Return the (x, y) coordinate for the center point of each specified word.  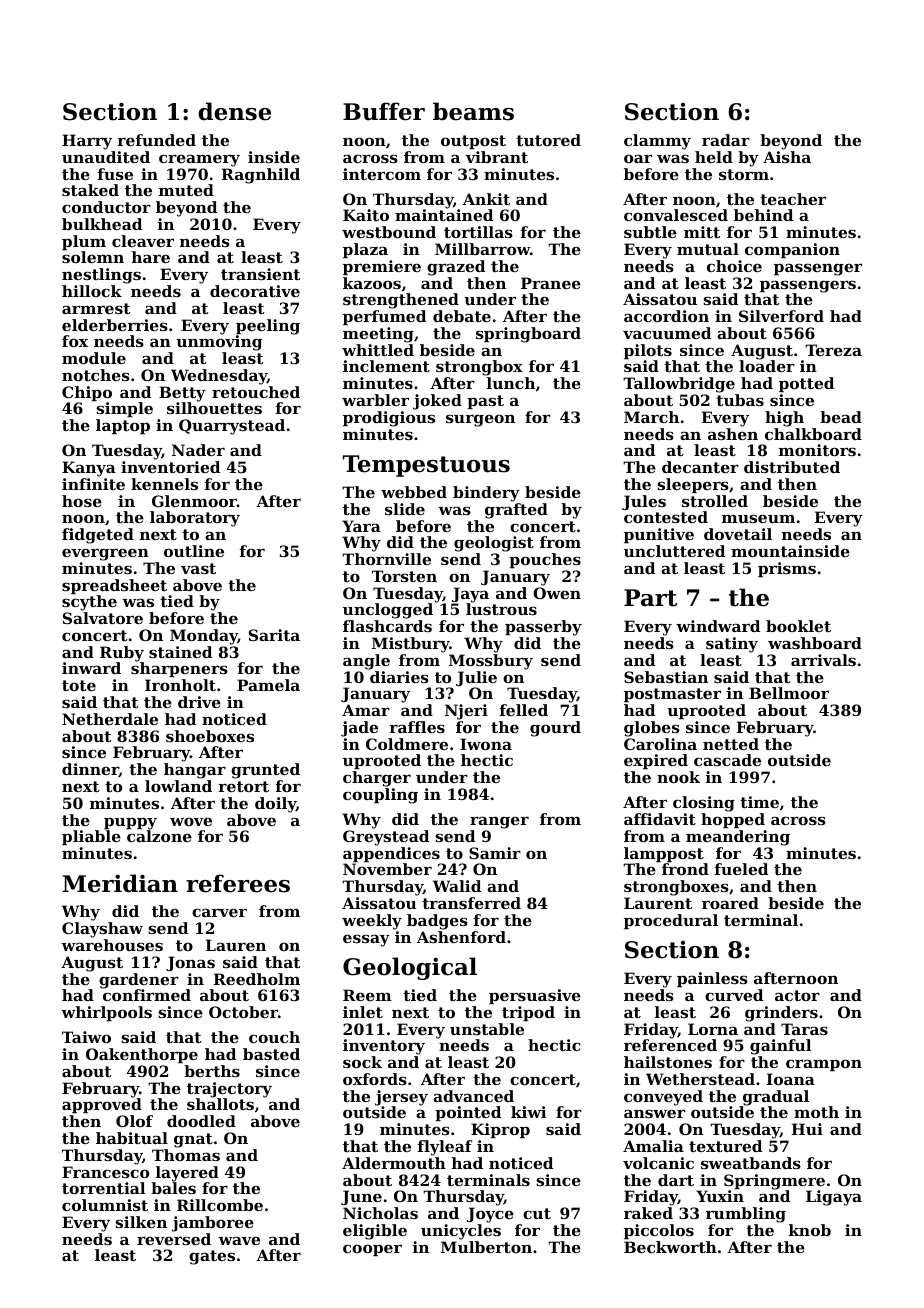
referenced (670, 1045)
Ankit (486, 199)
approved (102, 1105)
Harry (87, 142)
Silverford (781, 316)
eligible (375, 1232)
